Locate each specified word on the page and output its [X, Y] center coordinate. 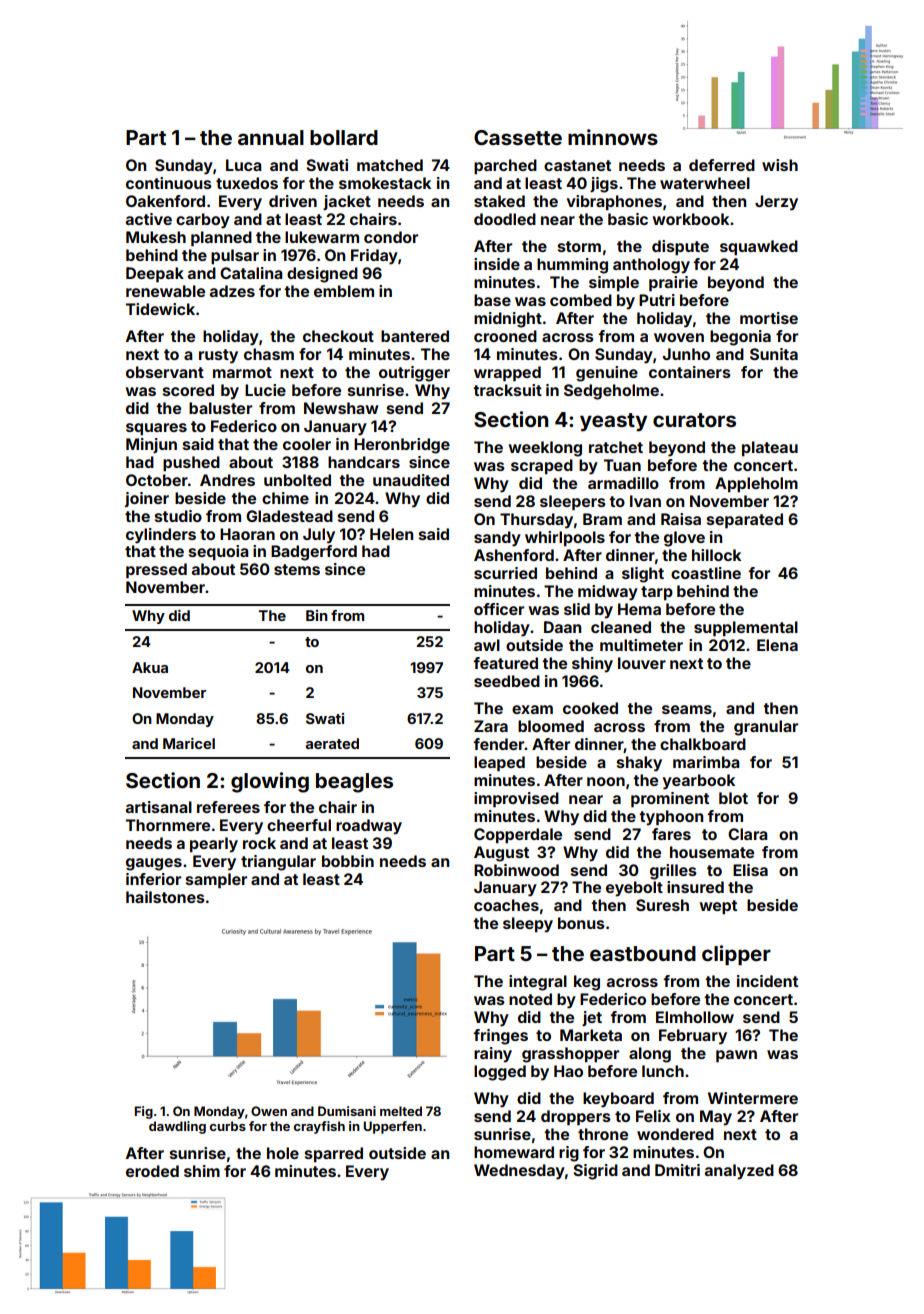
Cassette [518, 137]
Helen [391, 534]
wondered [675, 1134]
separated [745, 521]
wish [780, 165]
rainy [493, 1055]
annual [271, 137]
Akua [150, 667]
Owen [269, 1111]
